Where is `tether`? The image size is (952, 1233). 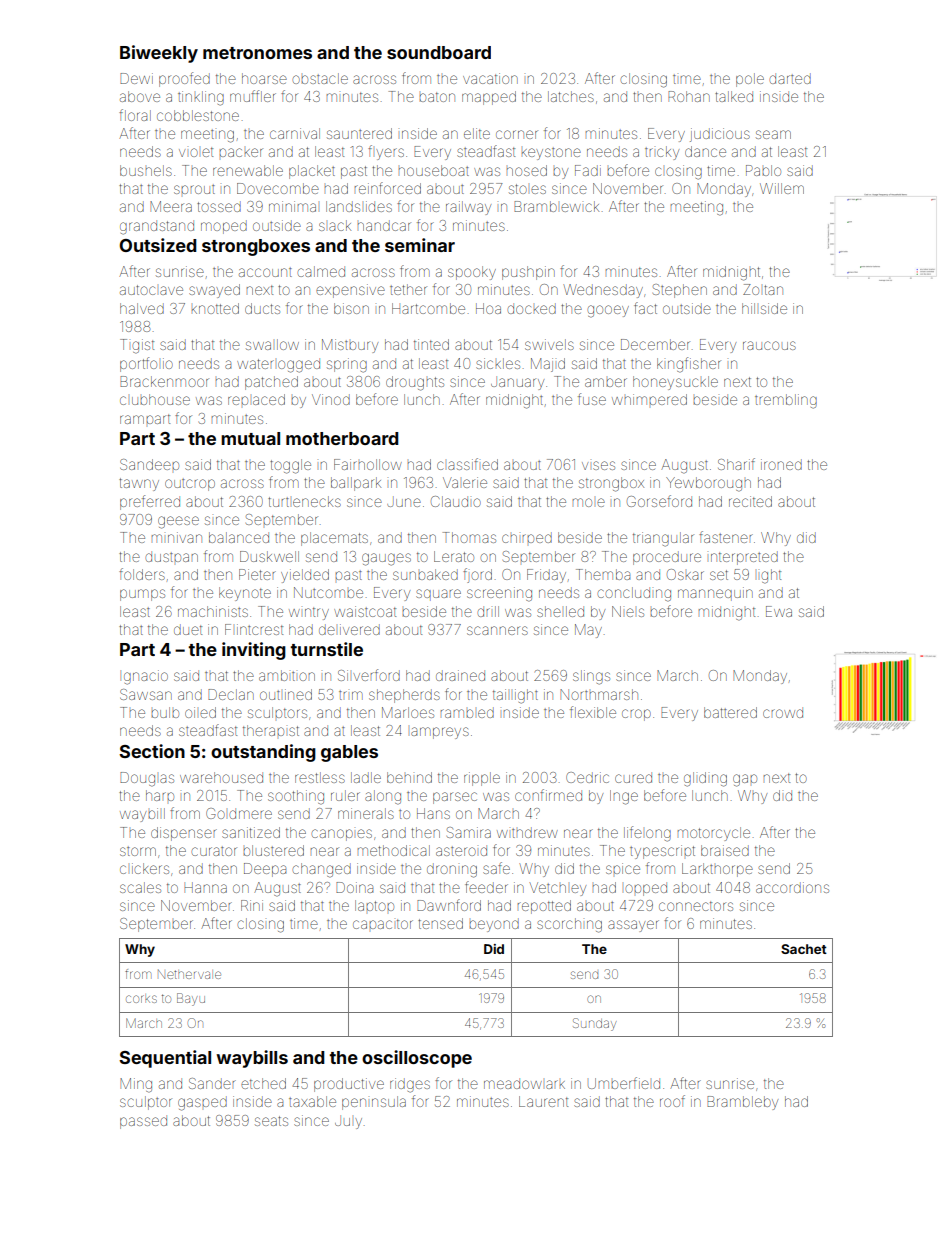
tether is located at coordinates (408, 289).
